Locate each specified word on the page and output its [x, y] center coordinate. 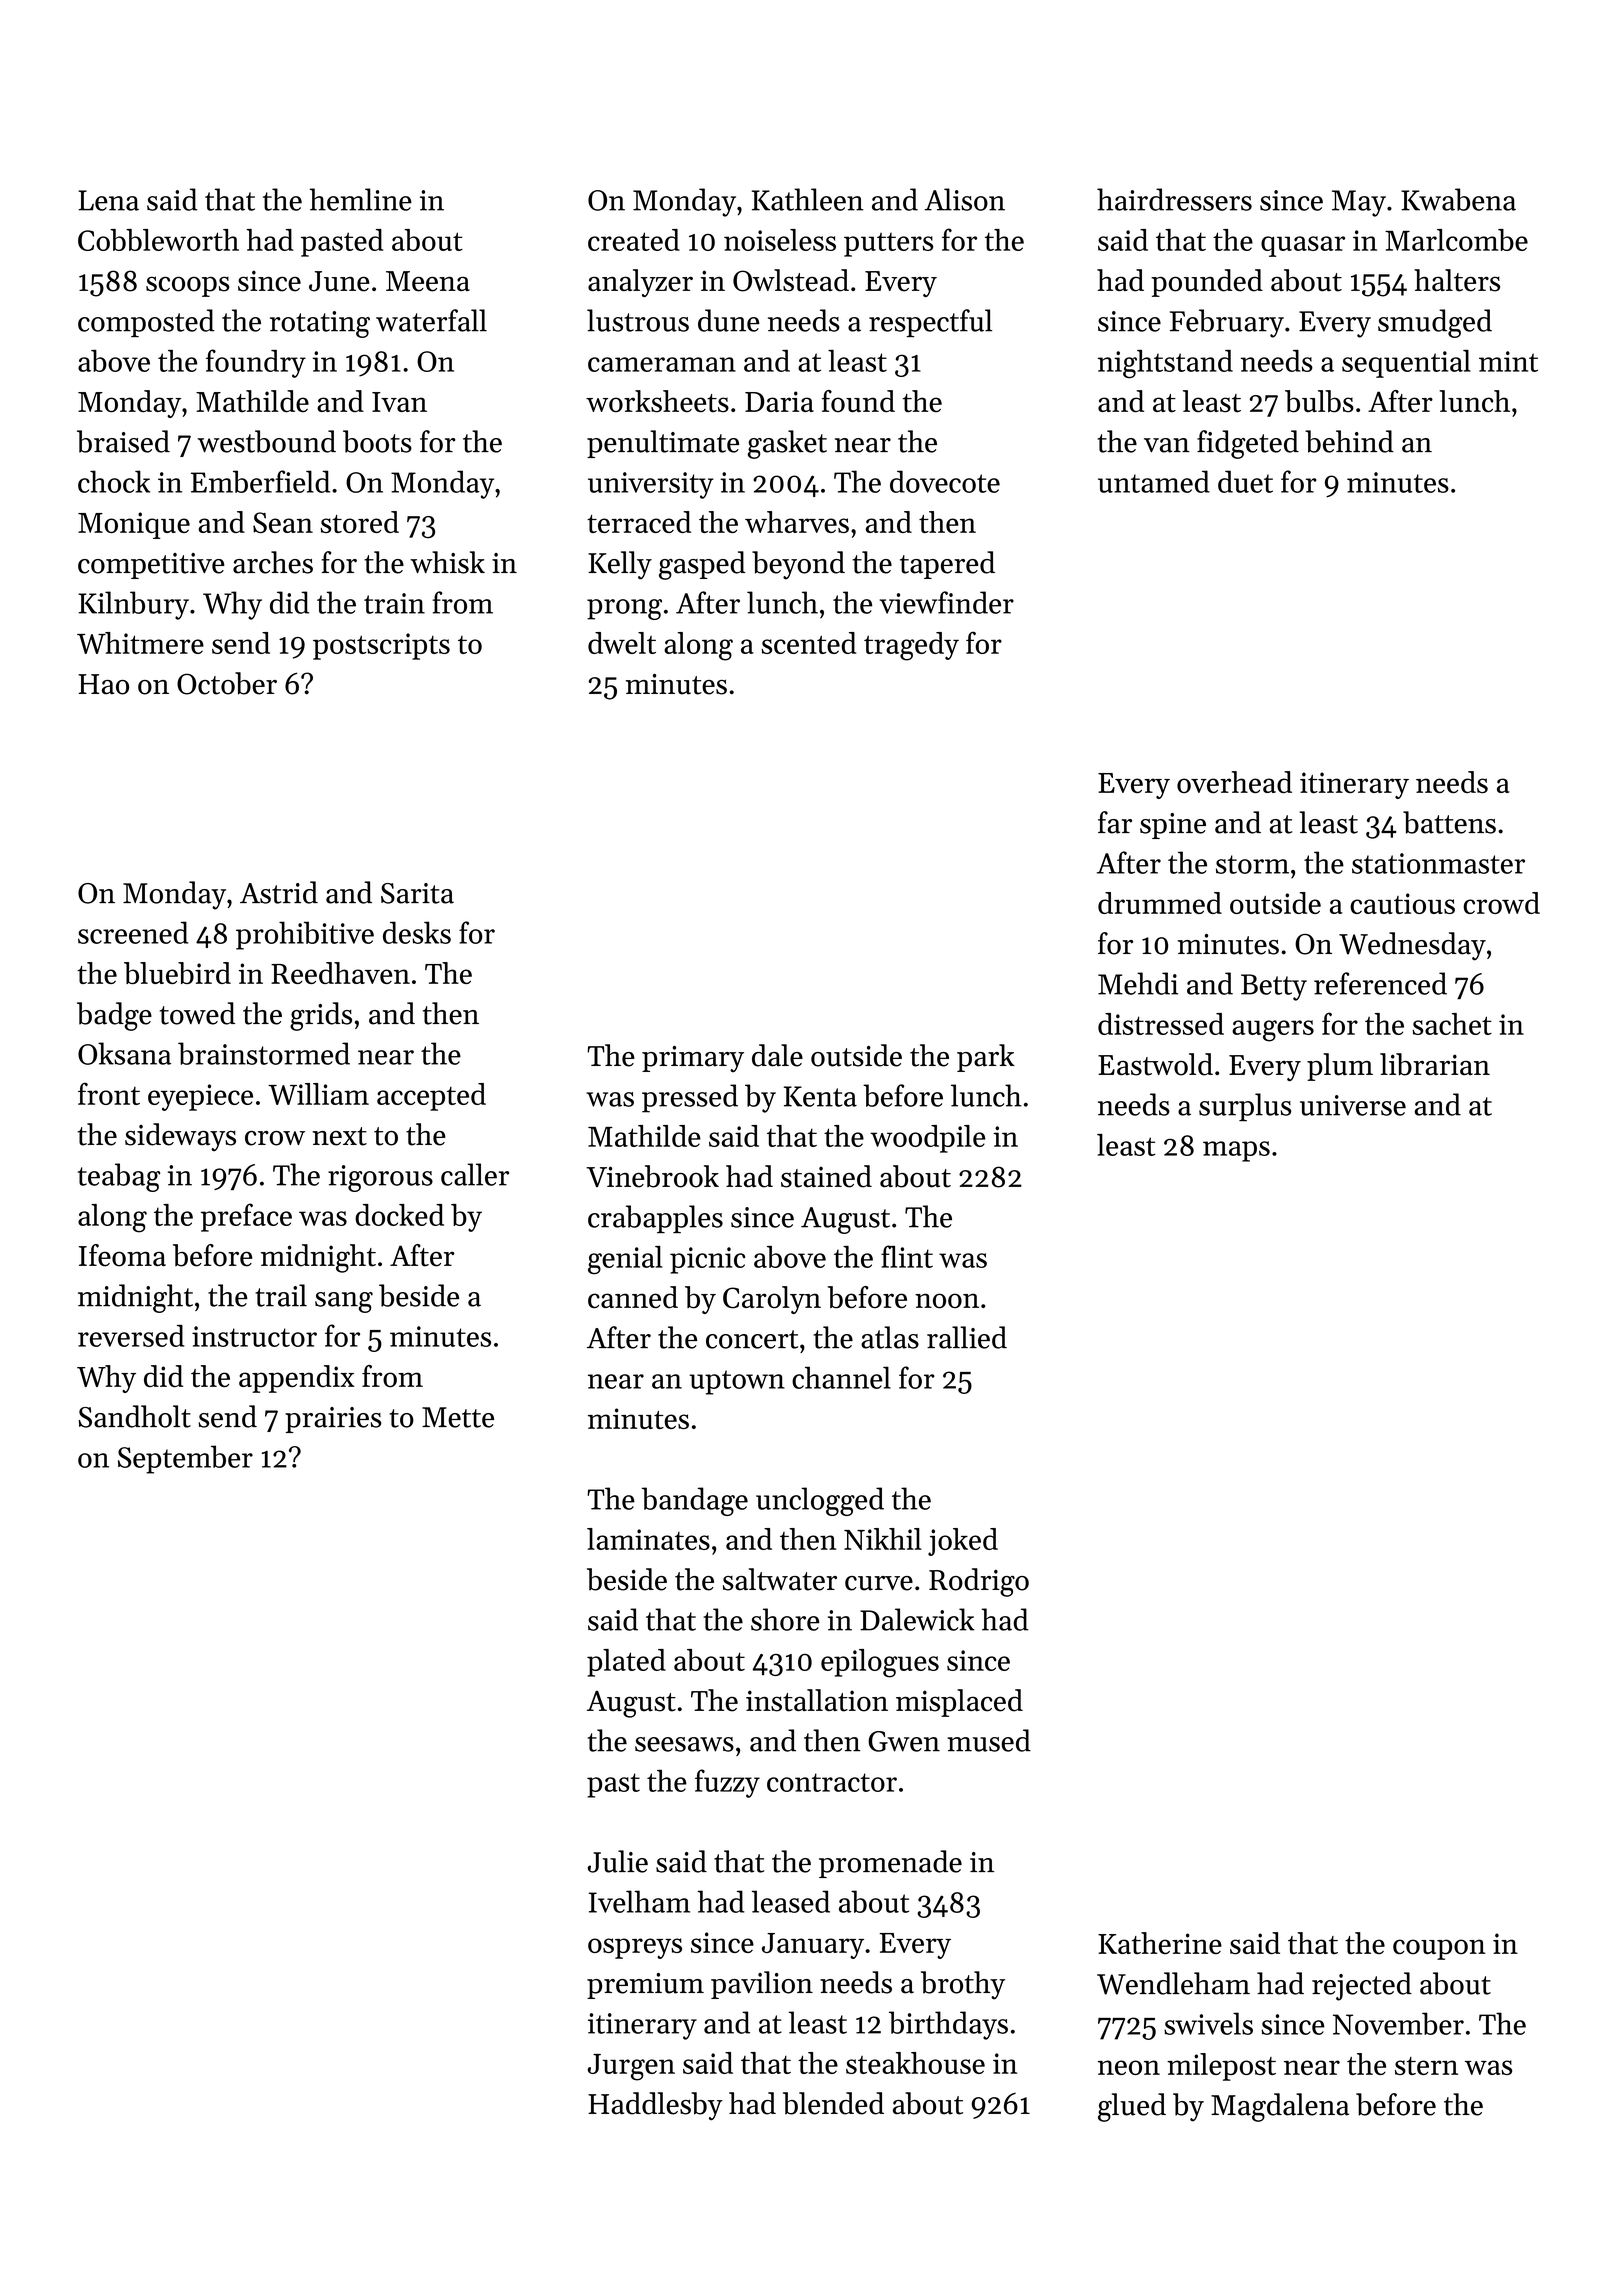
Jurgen [631, 2067]
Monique [134, 525]
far [1115, 822]
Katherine [1160, 1943]
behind [1349, 441]
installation [817, 1700]
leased [791, 1901]
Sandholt [135, 1416]
